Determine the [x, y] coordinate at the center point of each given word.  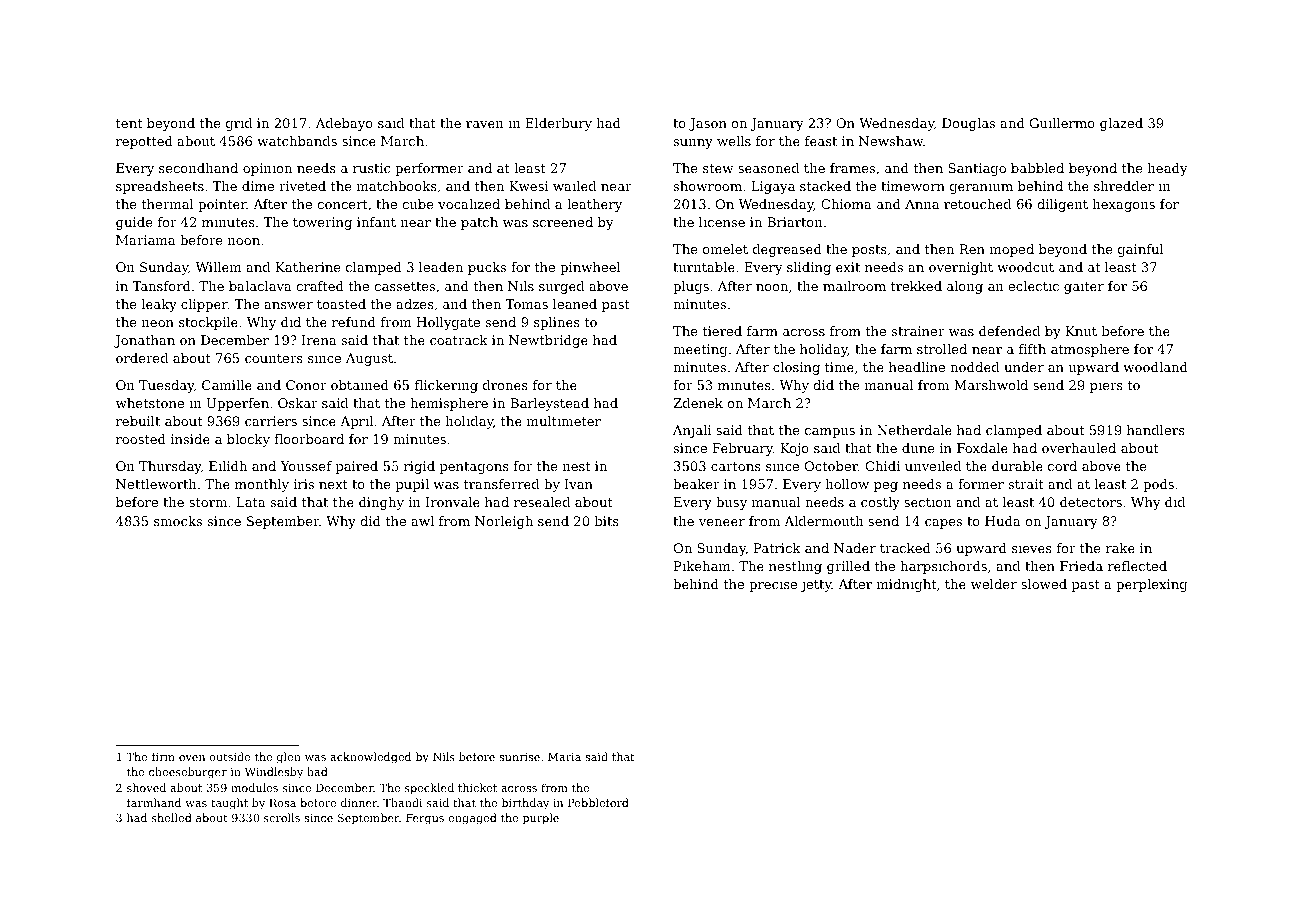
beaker [696, 484]
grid [239, 124]
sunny [693, 144]
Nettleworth [156, 484]
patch [479, 223]
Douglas [968, 124]
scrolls [282, 817]
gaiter [1084, 287]
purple [540, 819]
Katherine [308, 267]
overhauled [1079, 448]
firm [163, 756]
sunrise [519, 757]
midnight [906, 585]
